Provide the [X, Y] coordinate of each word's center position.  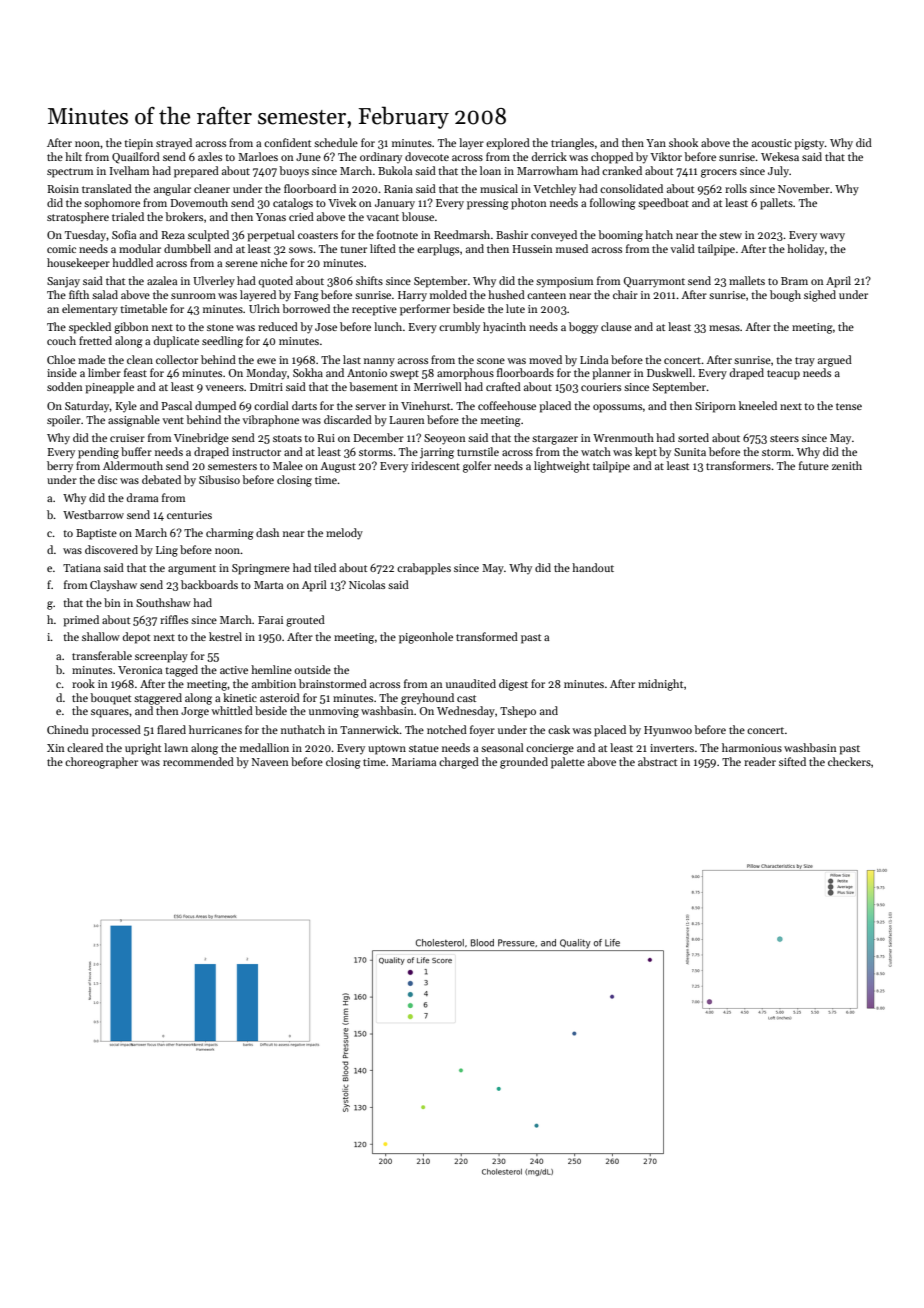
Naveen [270, 762]
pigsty [809, 144]
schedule [336, 142]
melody [344, 534]
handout [593, 567]
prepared [196, 172]
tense [849, 406]
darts [304, 405]
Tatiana [82, 568]
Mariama [414, 762]
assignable [134, 421]
